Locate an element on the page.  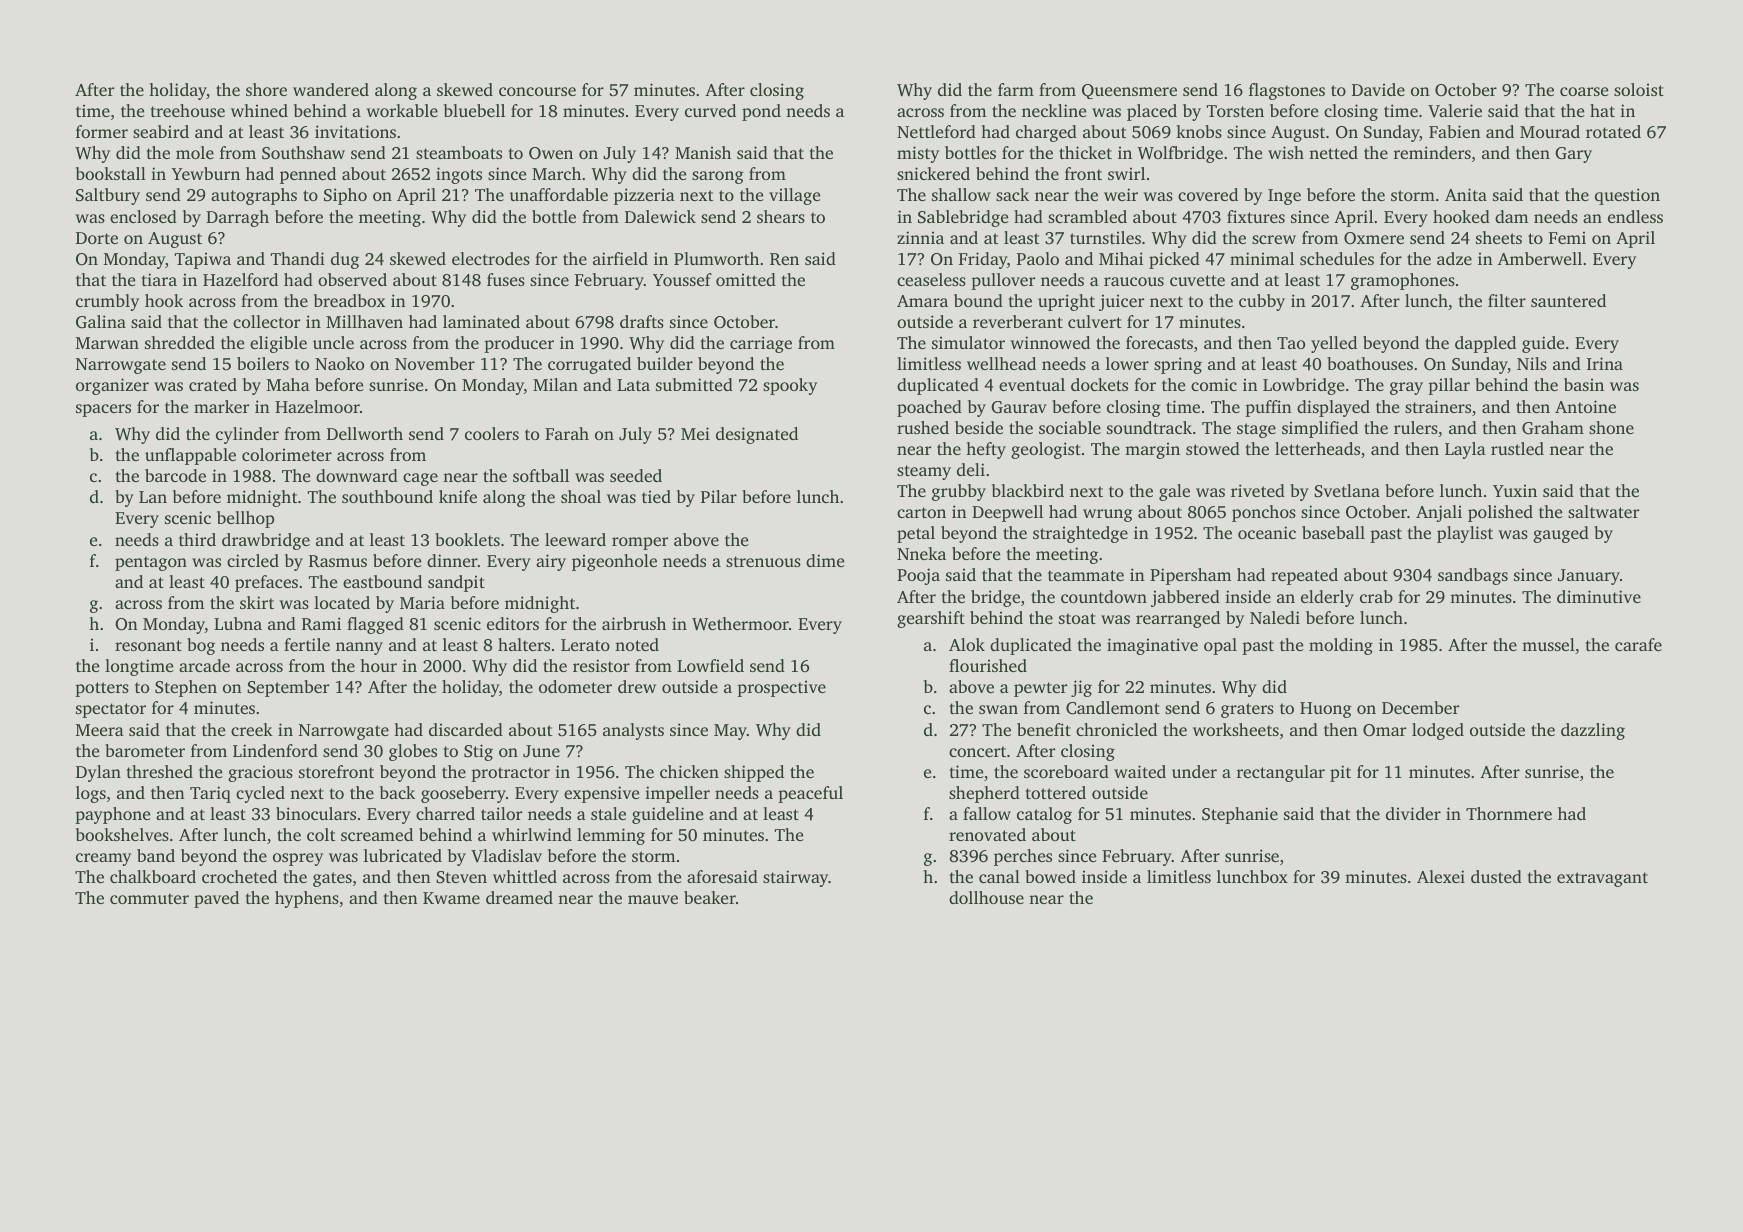
mole is located at coordinates (195, 152).
